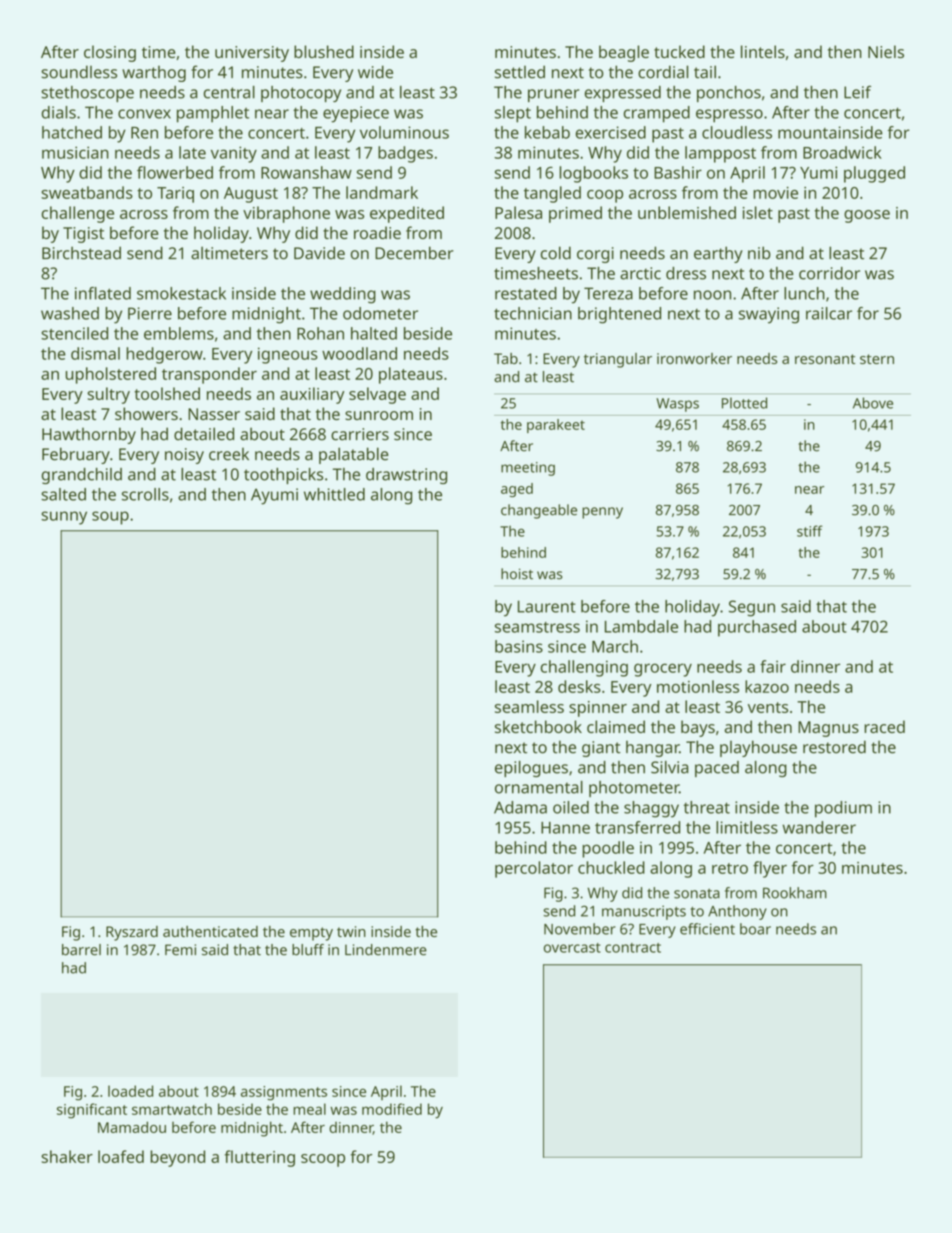 Image resolution: width=952 pixels, height=1233 pixels. Describe the element at coordinates (64, 518) in the image. I see `sunny` at that location.
